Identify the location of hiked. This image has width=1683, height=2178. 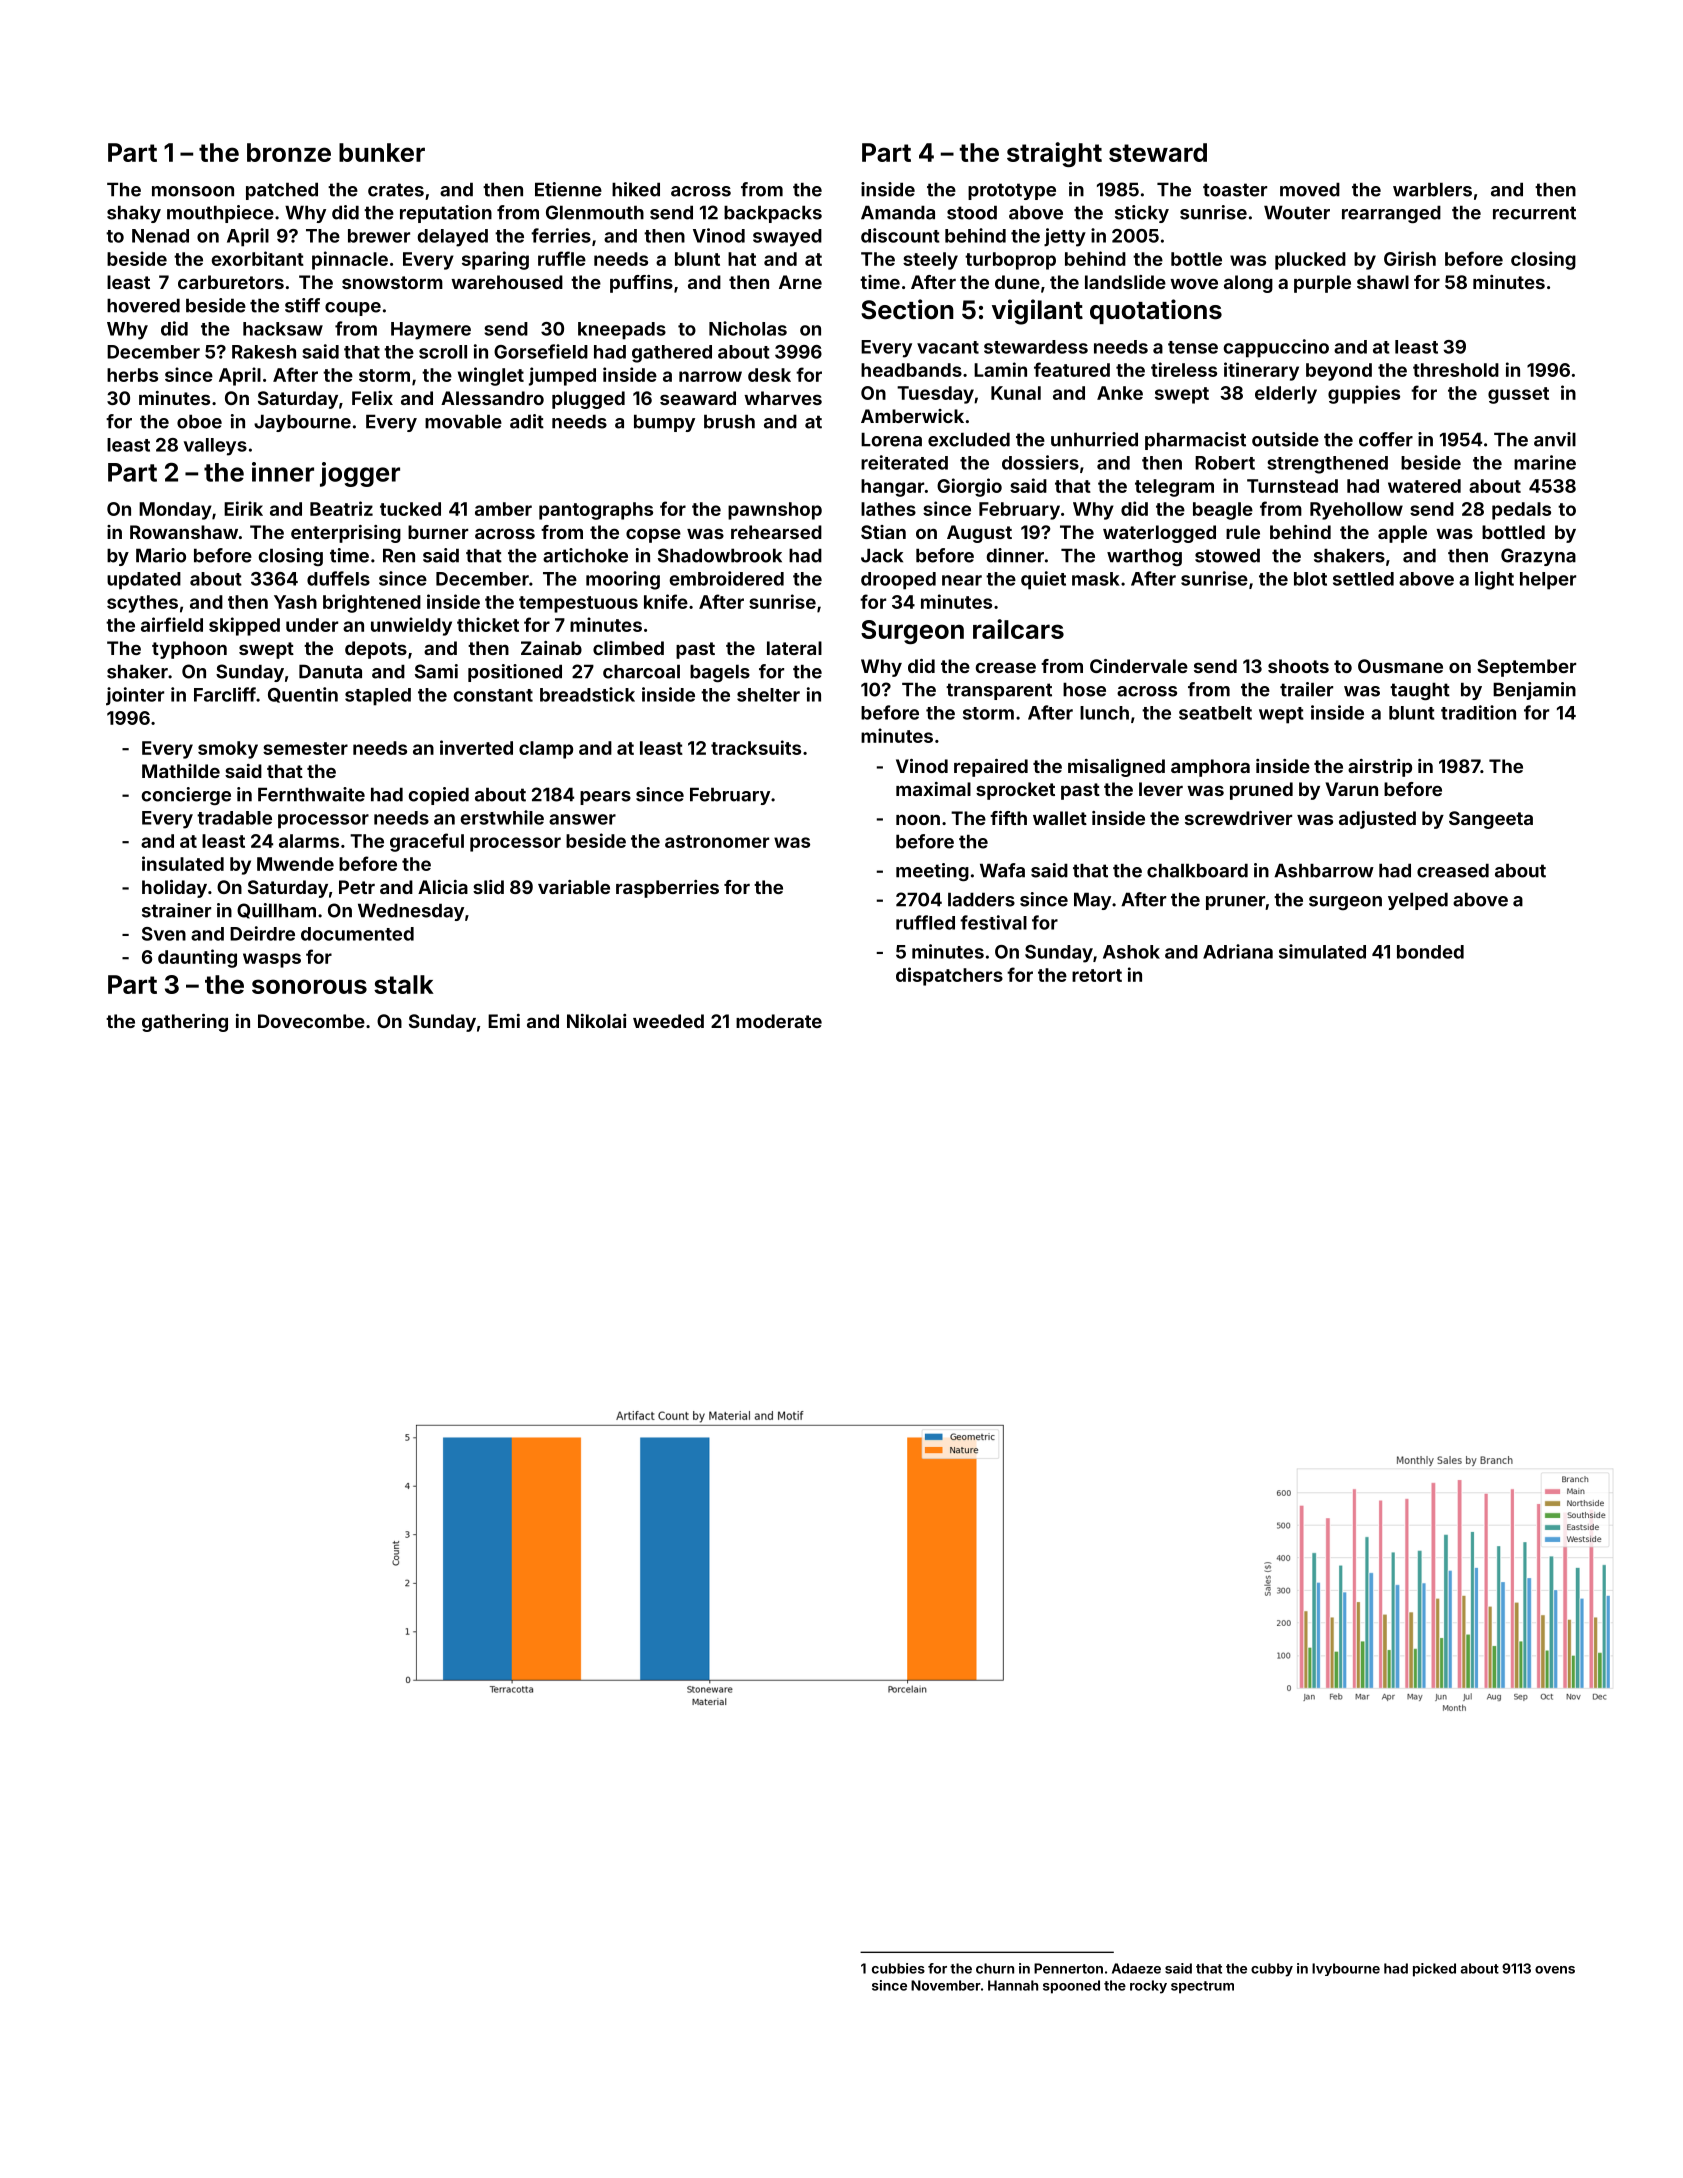
(636, 189).
